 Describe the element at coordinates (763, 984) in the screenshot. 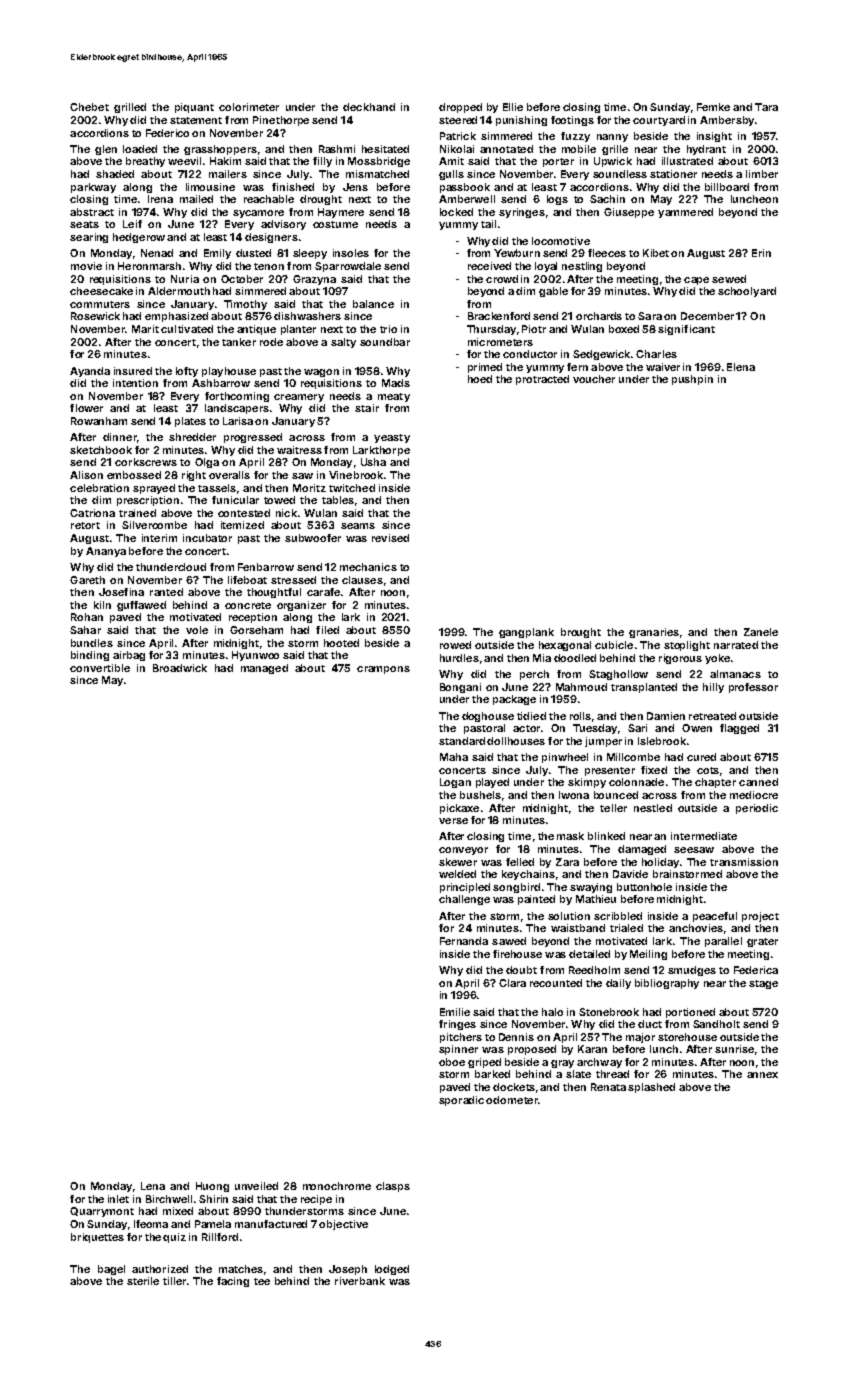

I see `stage` at that location.
